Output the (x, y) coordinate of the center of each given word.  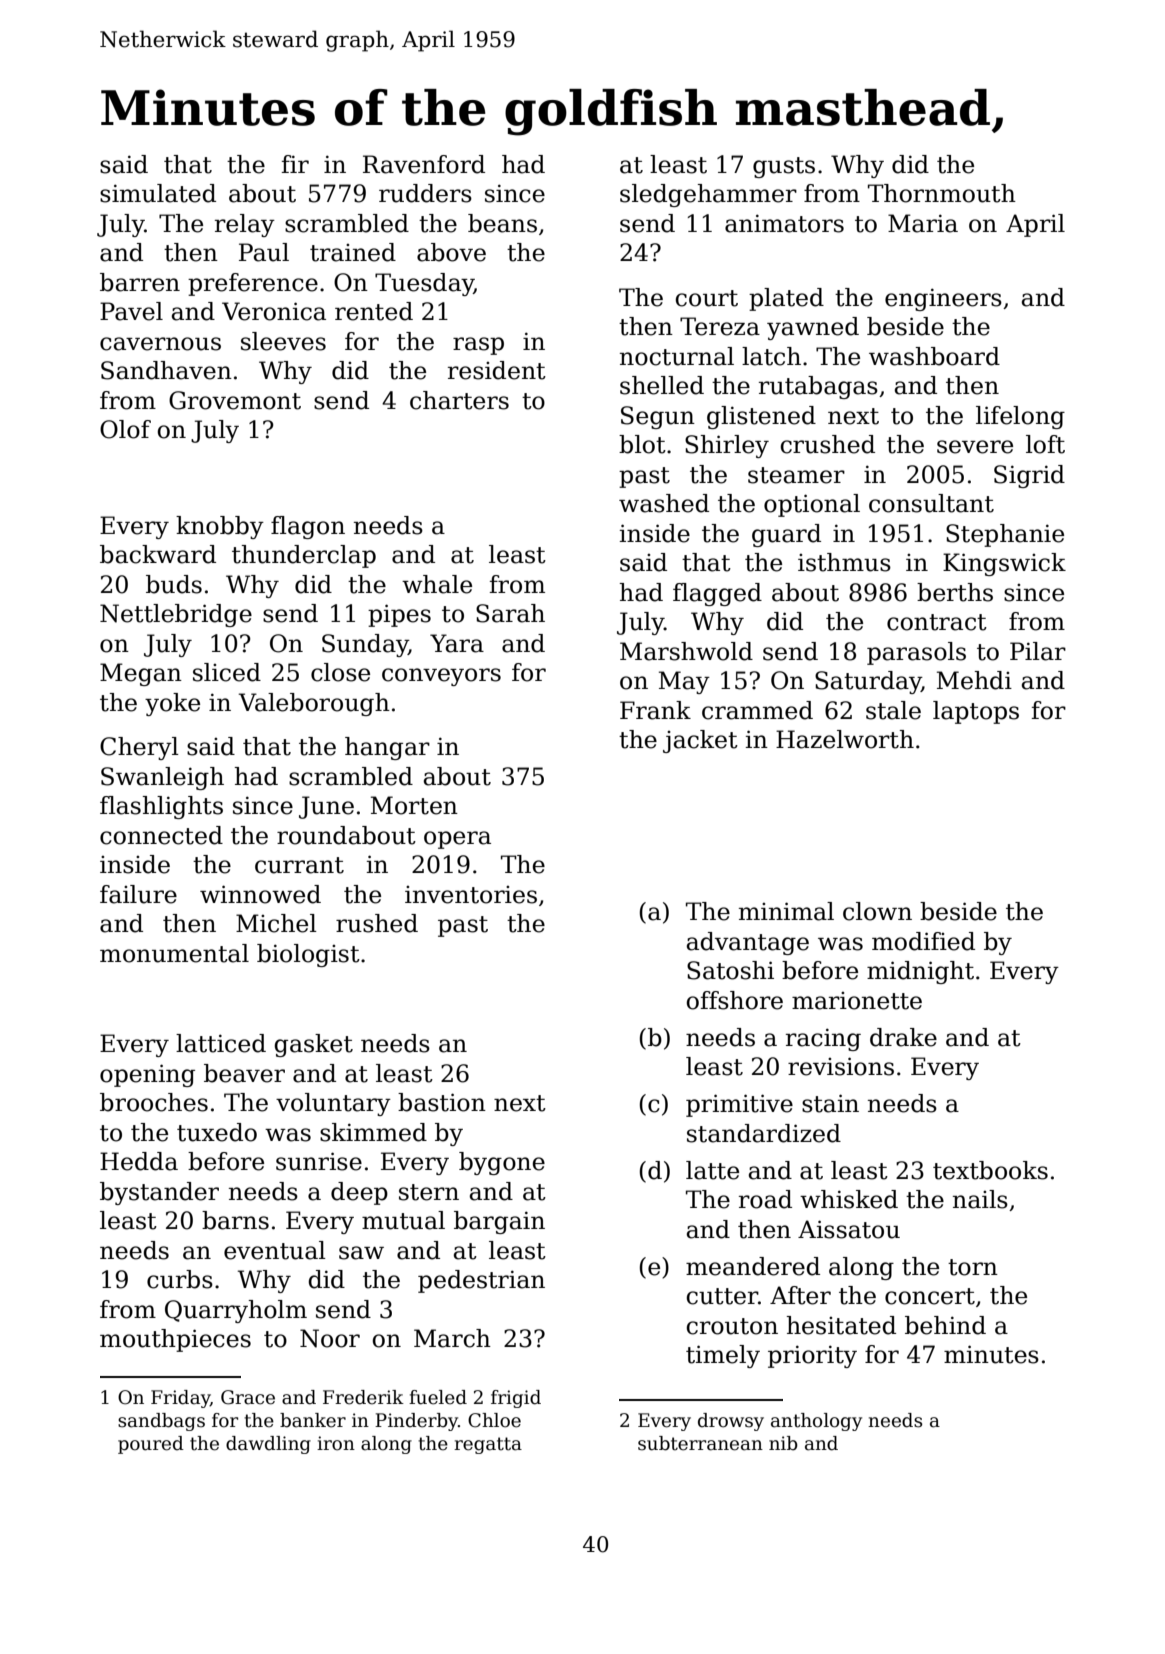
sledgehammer (708, 195)
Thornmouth (942, 193)
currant (299, 865)
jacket (700, 741)
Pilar (1038, 651)
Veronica (274, 311)
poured (151, 1445)
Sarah (510, 613)
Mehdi (974, 680)
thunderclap (304, 556)
